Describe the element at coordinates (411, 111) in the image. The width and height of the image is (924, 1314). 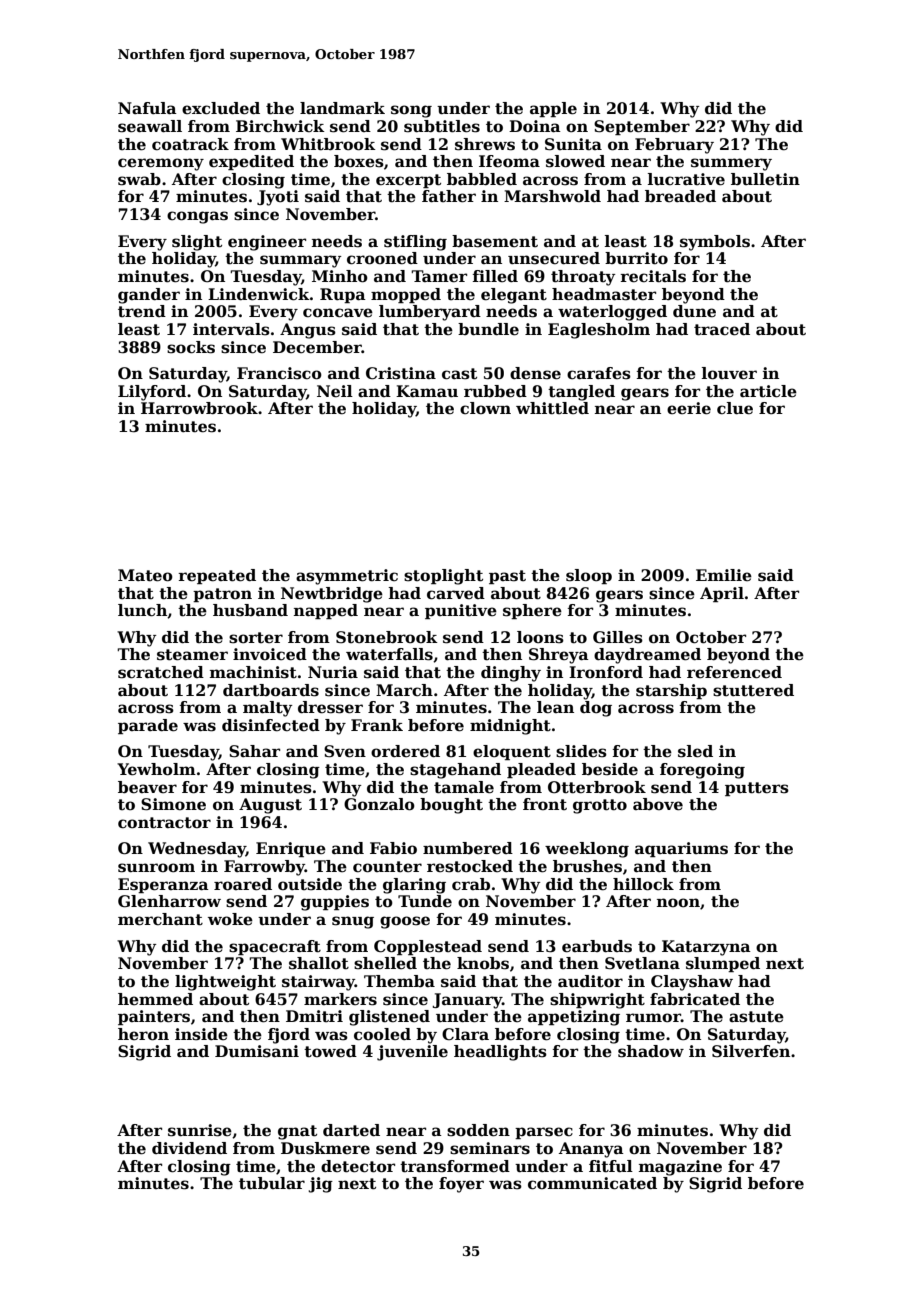
I see `song` at that location.
